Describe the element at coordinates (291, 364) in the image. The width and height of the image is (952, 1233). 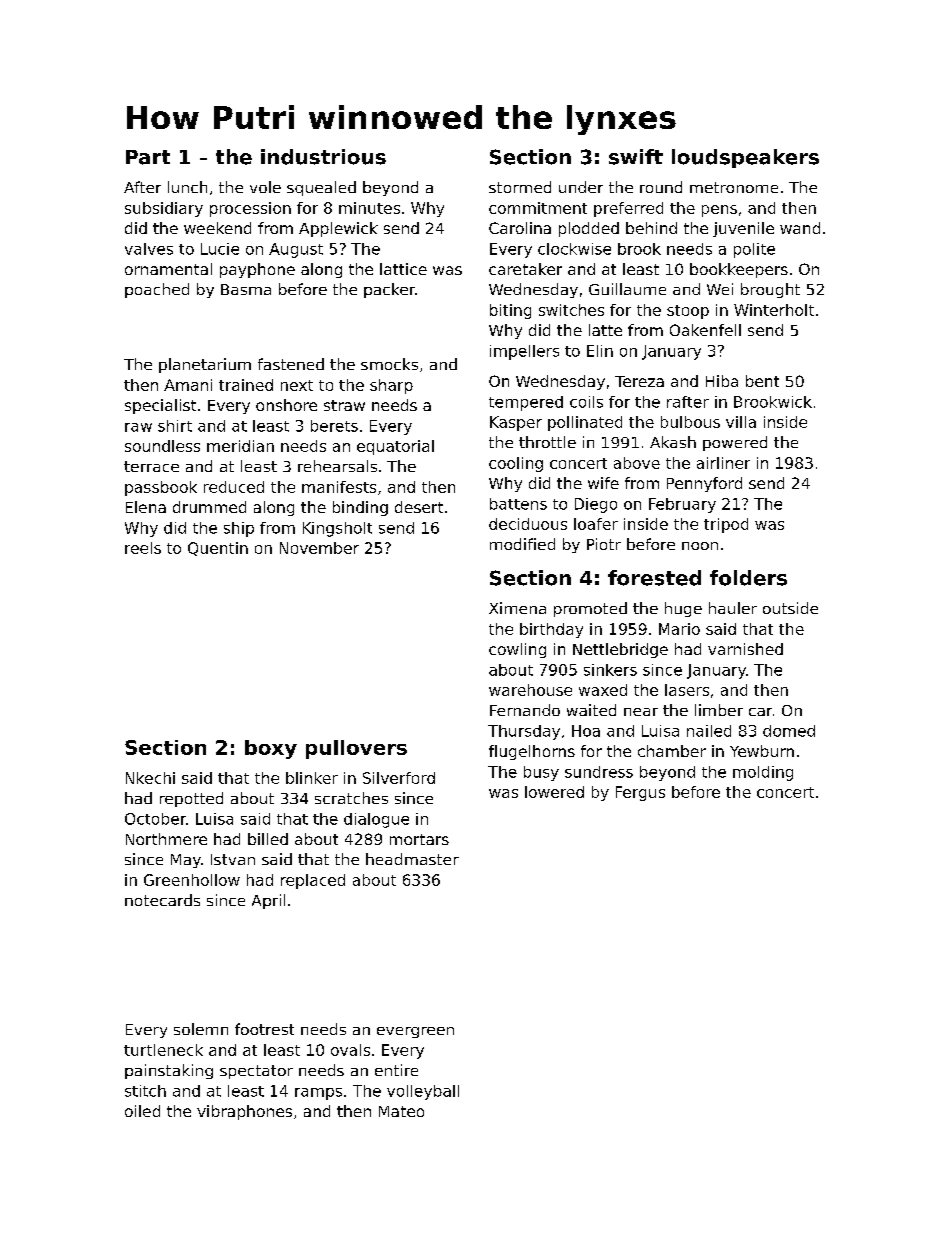
I see `fastened` at that location.
